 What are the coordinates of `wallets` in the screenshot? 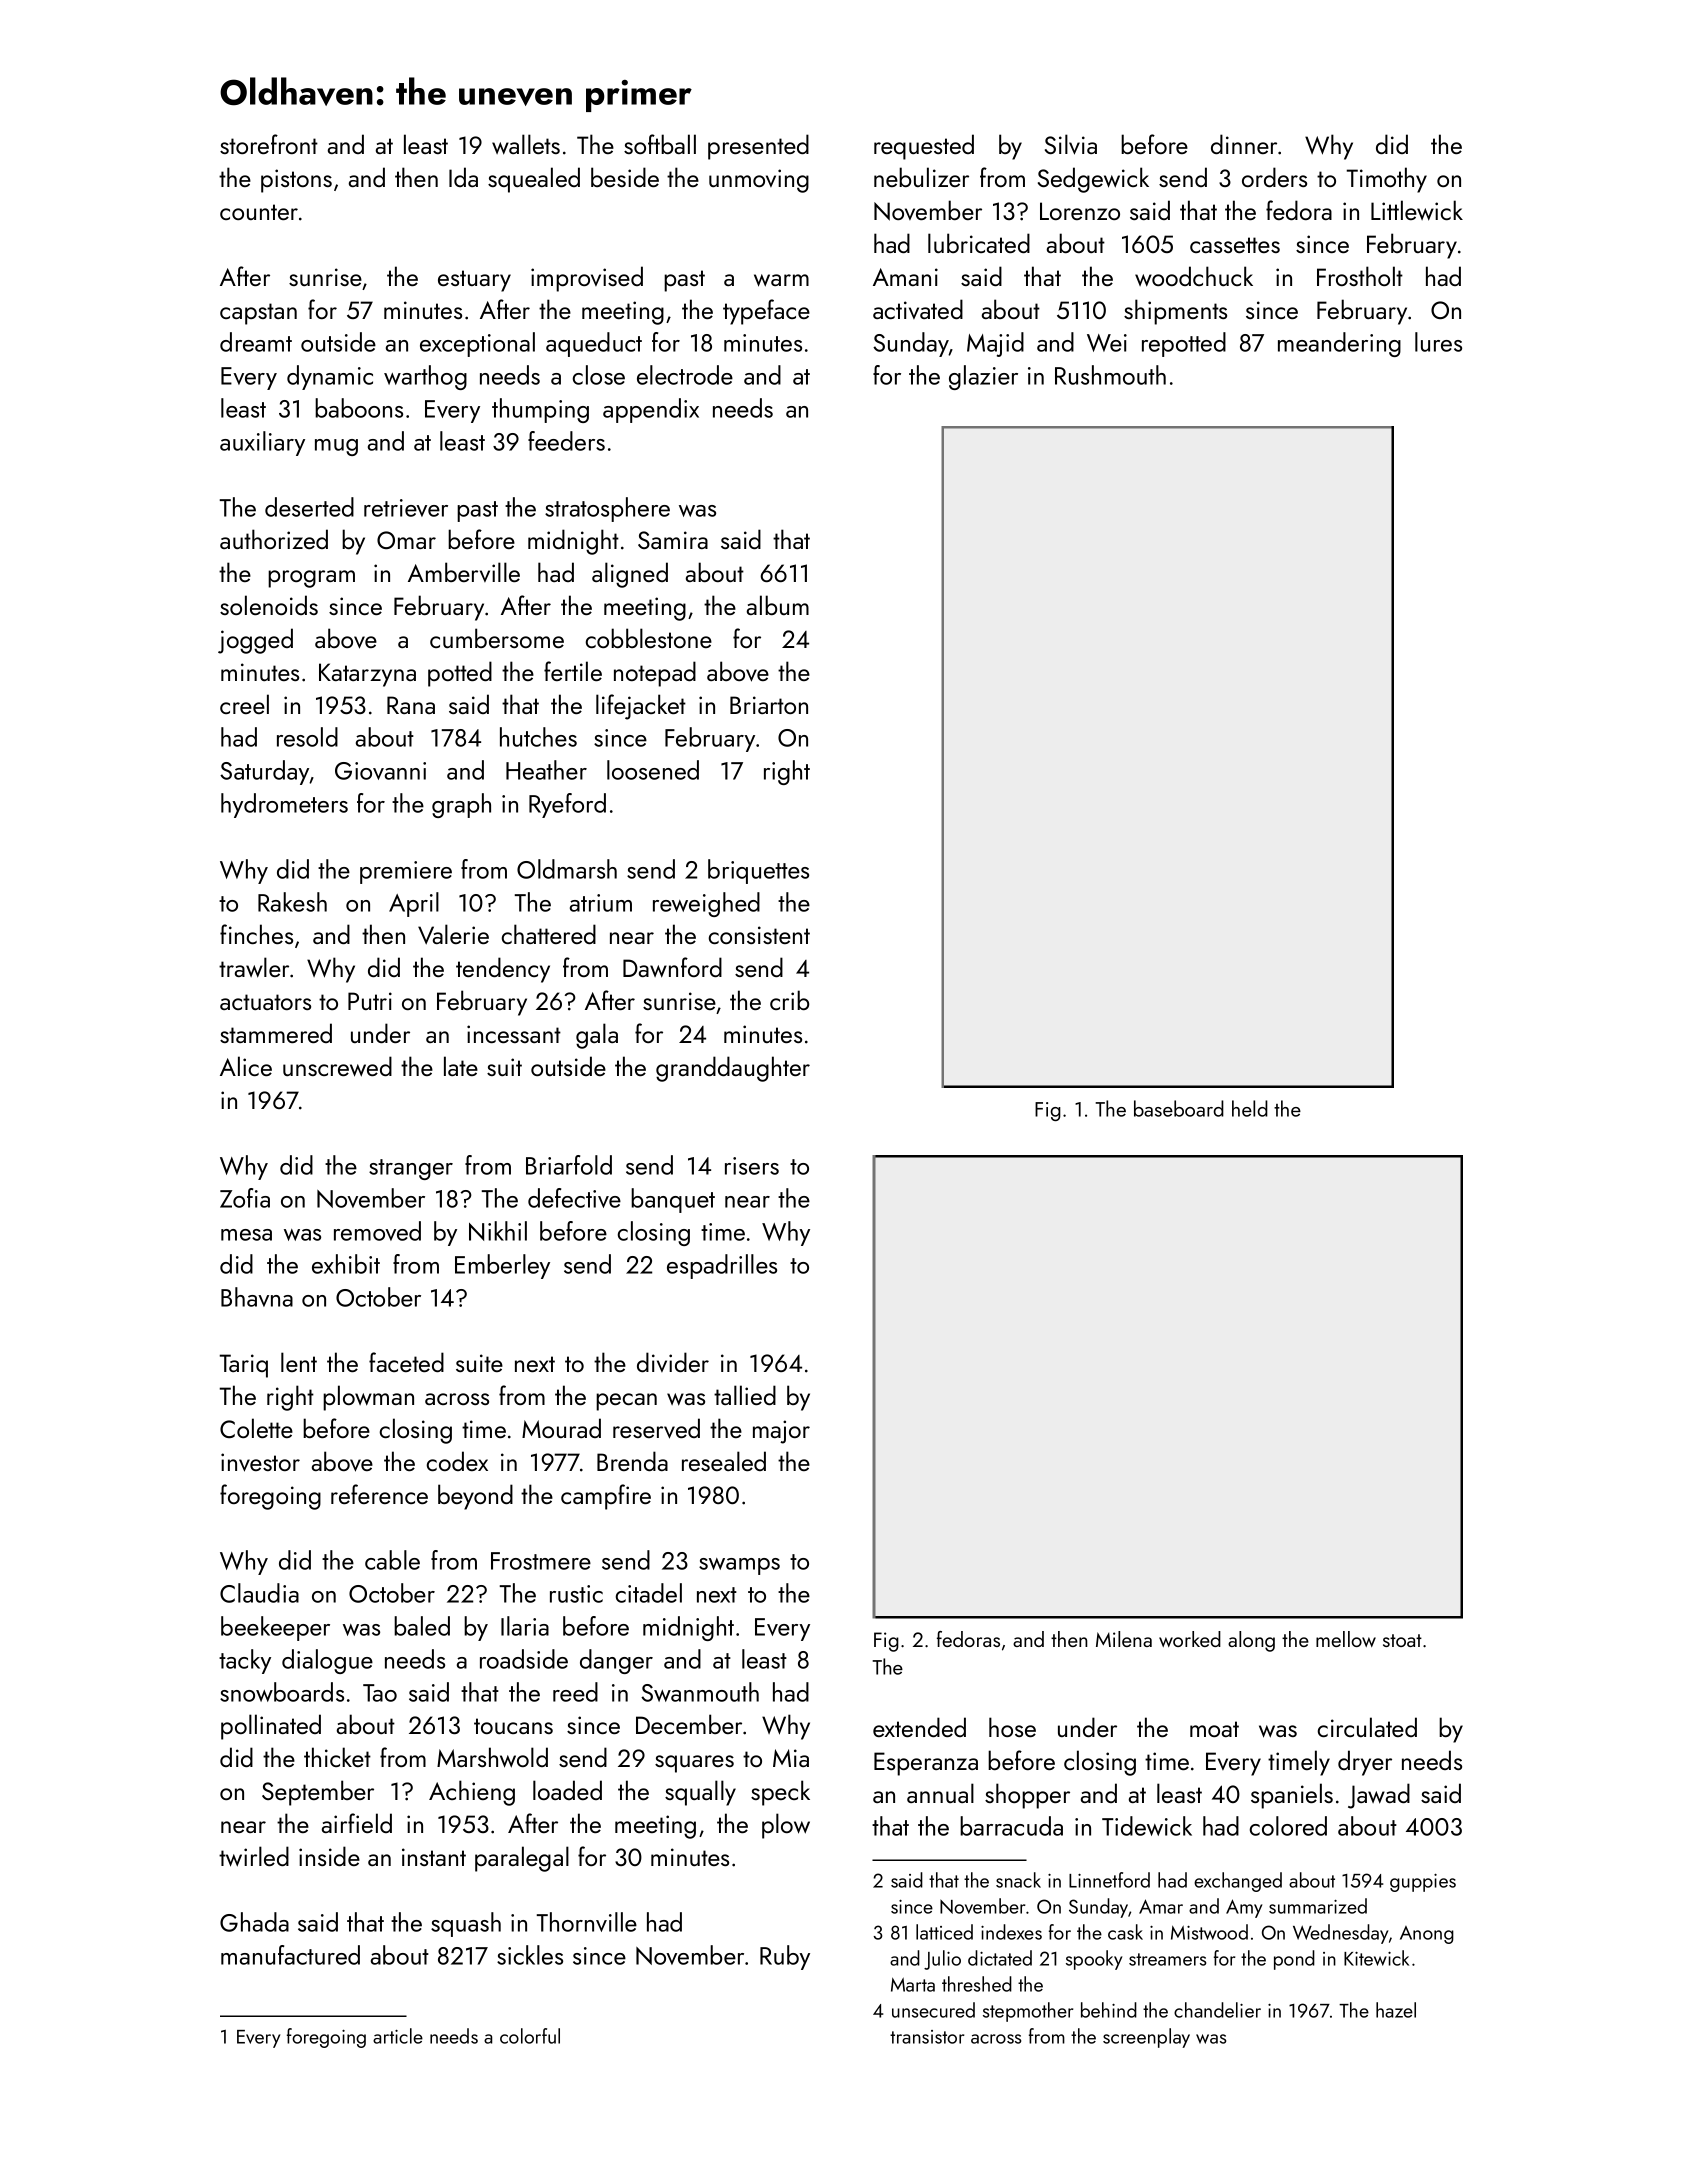 It's located at (526, 144).
